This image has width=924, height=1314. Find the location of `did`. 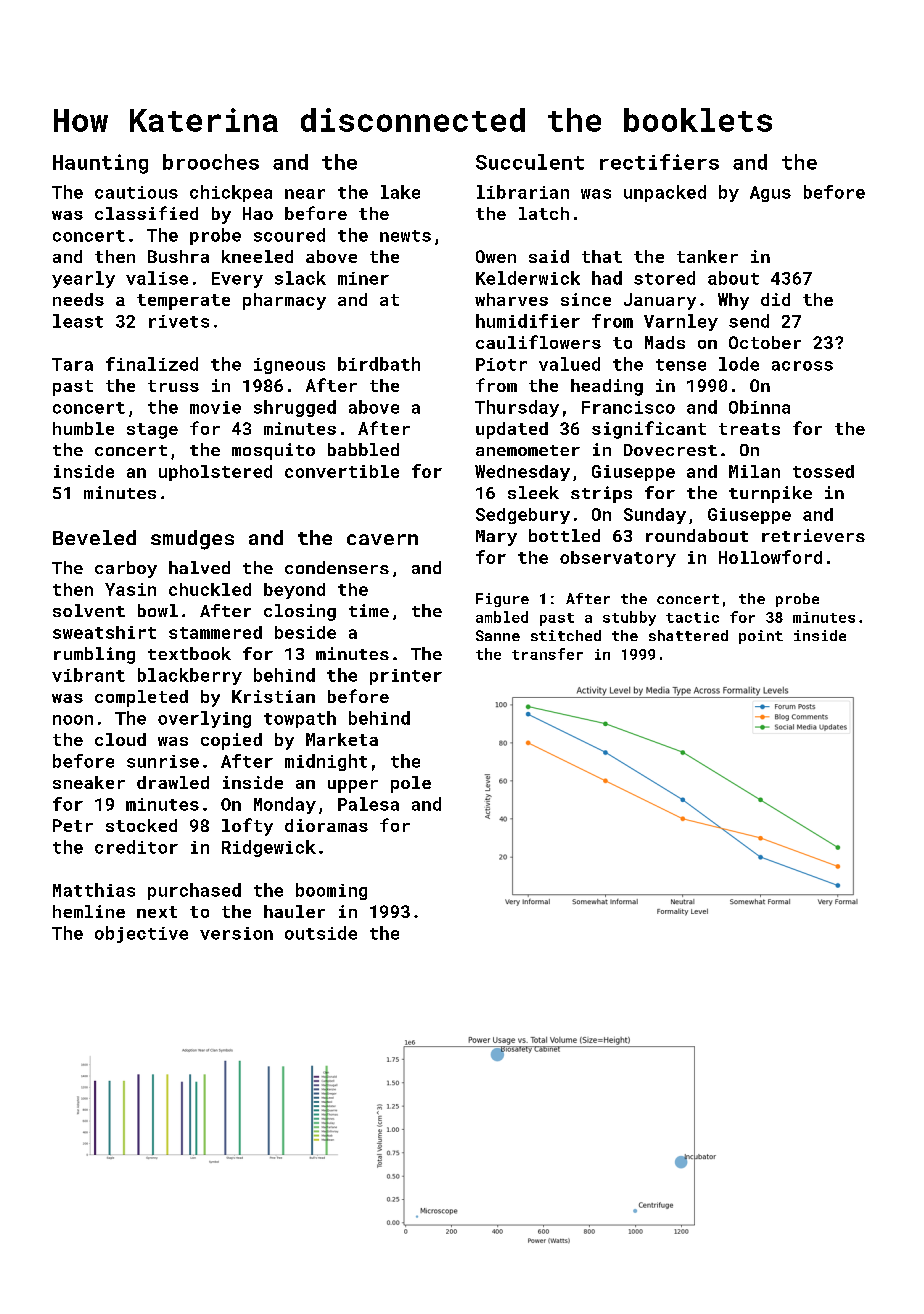

did is located at coordinates (775, 299).
